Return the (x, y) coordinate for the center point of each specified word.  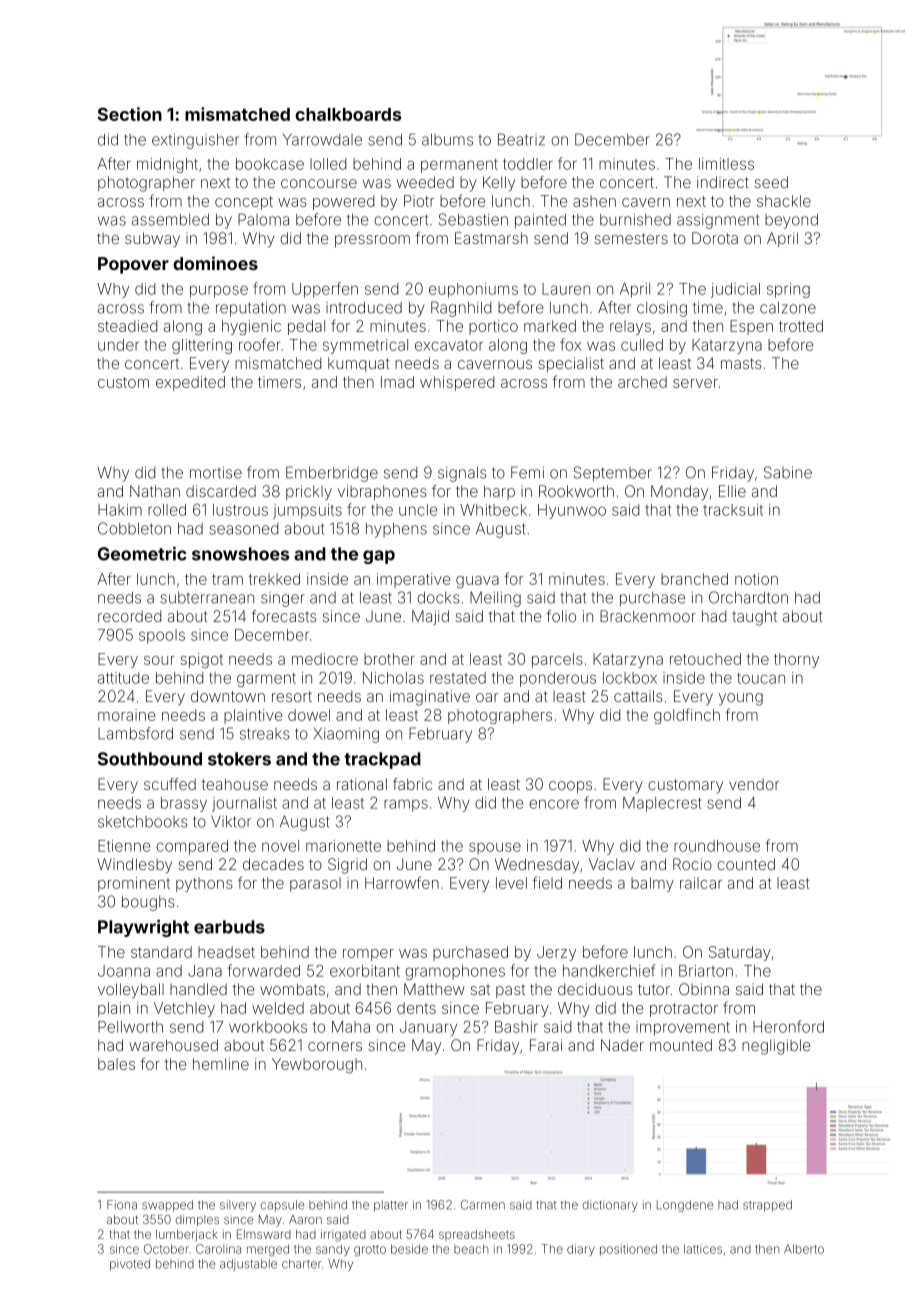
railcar (701, 883)
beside (409, 1249)
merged (268, 1250)
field (547, 882)
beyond (791, 221)
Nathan (155, 491)
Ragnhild (461, 309)
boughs (148, 903)
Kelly (499, 184)
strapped (767, 1206)
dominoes (215, 263)
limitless (726, 164)
